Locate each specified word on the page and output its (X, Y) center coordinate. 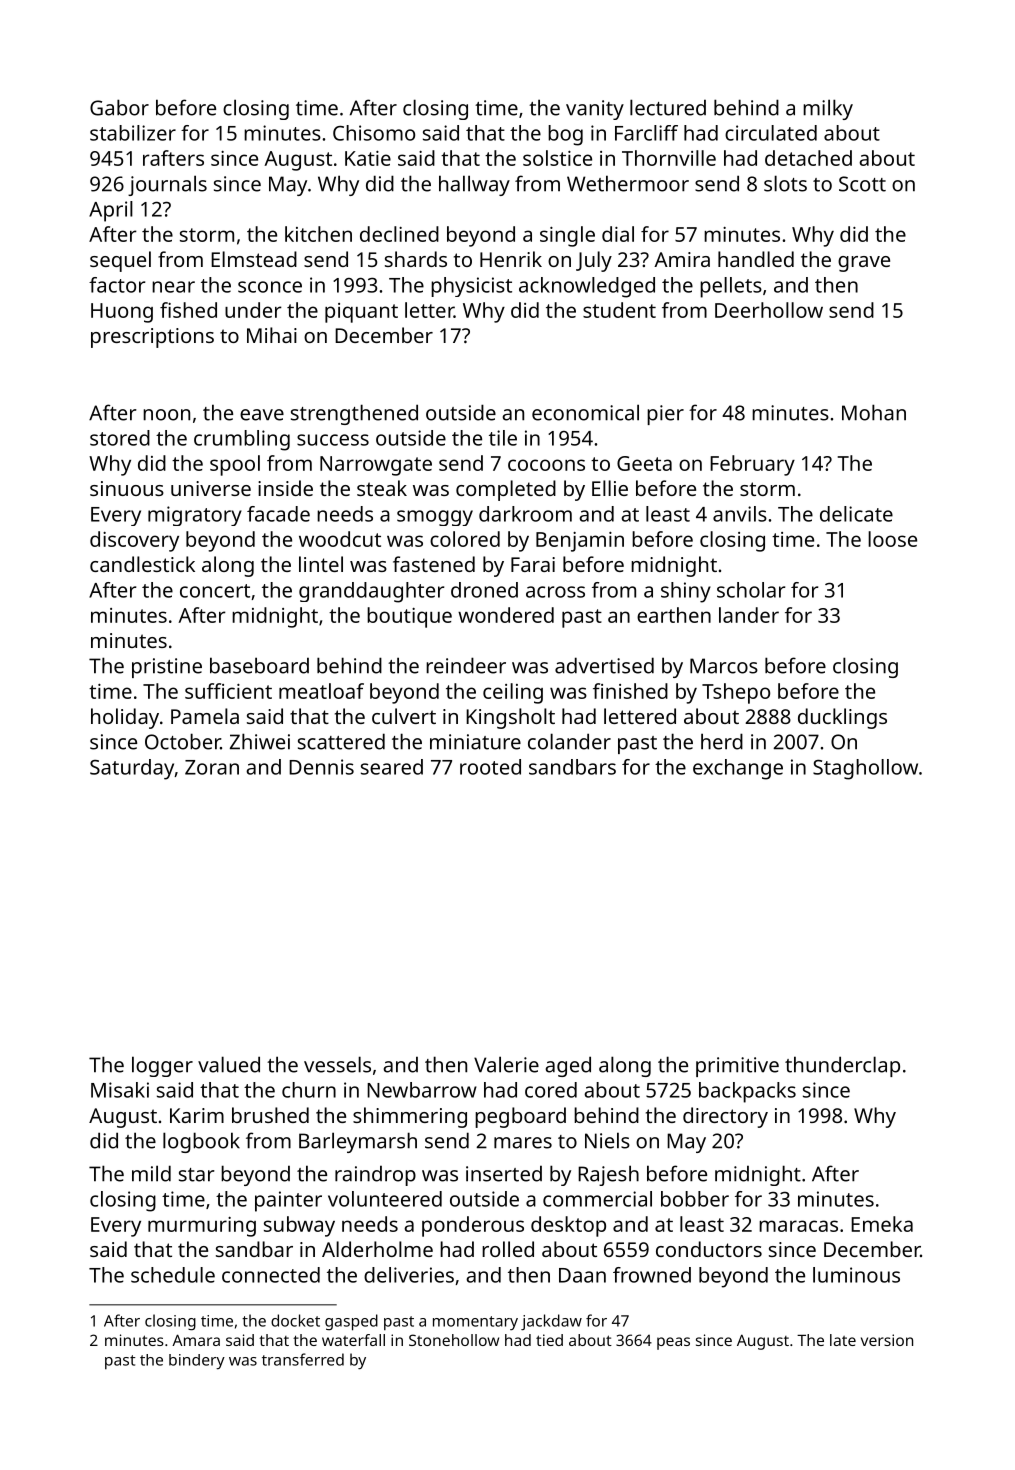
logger (162, 1066)
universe (211, 488)
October (183, 741)
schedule (173, 1275)
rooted (490, 767)
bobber (695, 1199)
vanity (595, 110)
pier (665, 415)
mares (523, 1143)
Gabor (119, 107)
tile (503, 438)
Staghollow (865, 769)
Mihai (272, 335)
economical (585, 412)
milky (828, 109)
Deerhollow (769, 310)
